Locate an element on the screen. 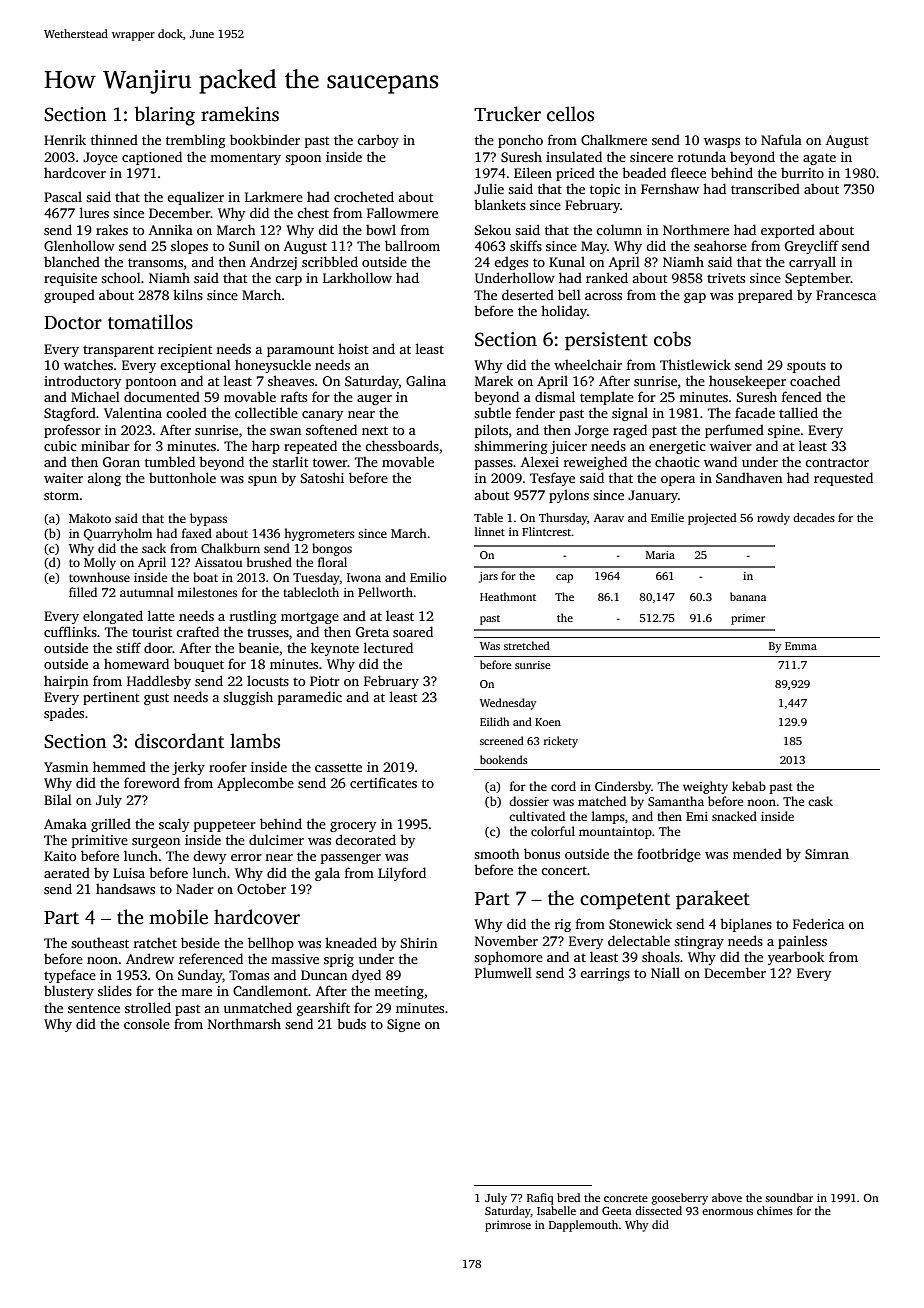 The height and width of the screenshot is (1308, 924). lamps is located at coordinates (608, 817).
